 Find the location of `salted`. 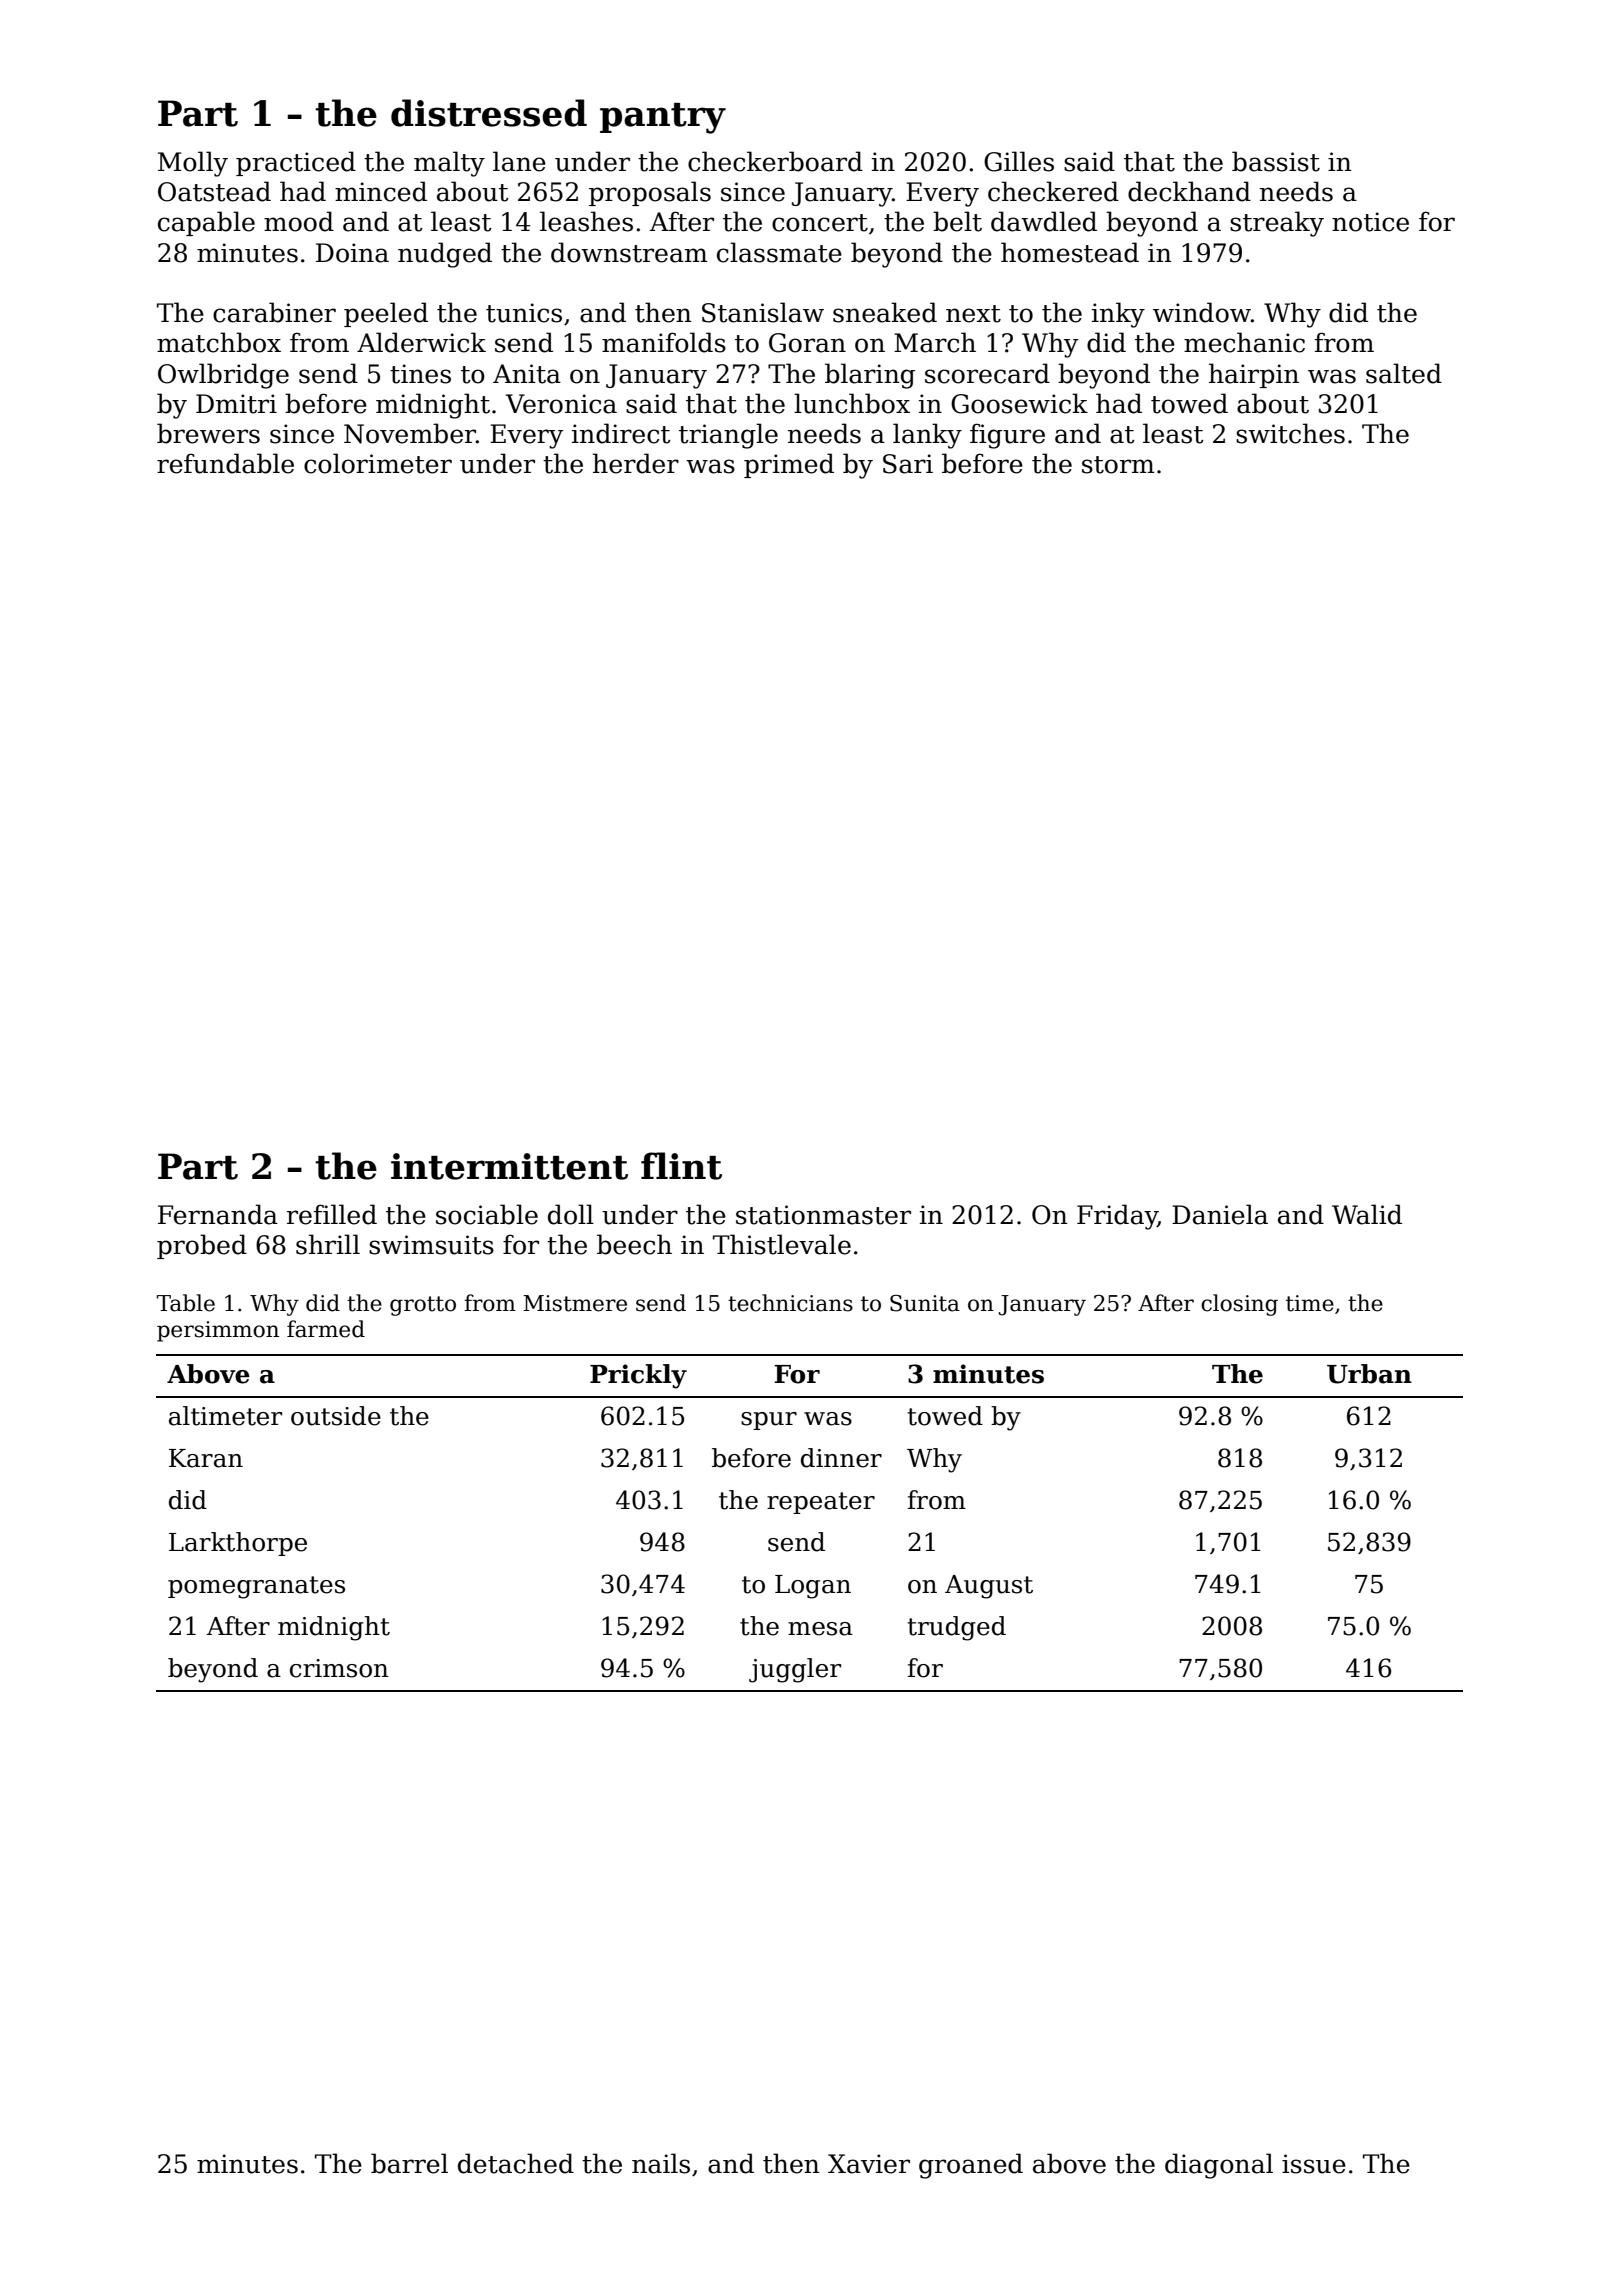

salted is located at coordinates (1404, 373).
